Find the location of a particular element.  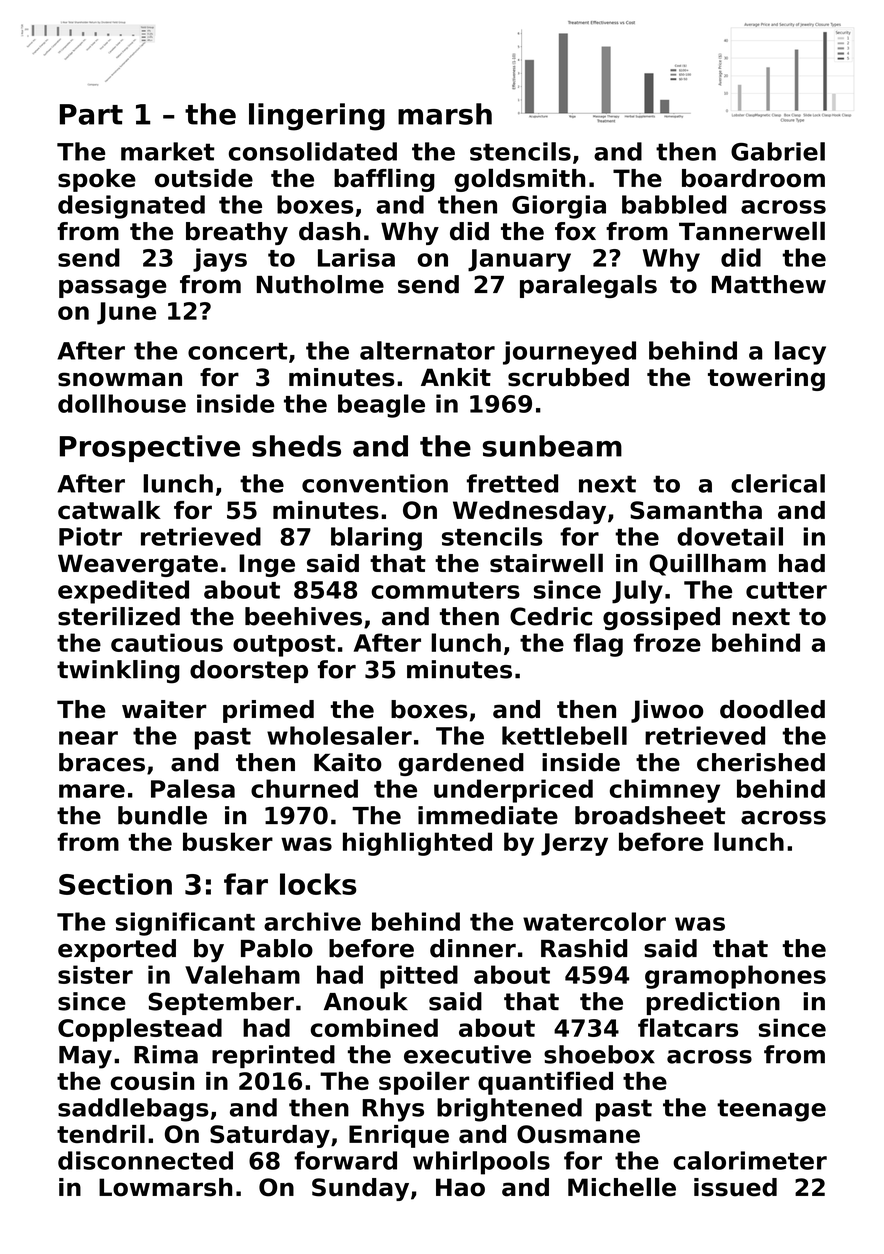

shoebox is located at coordinates (599, 1054).
